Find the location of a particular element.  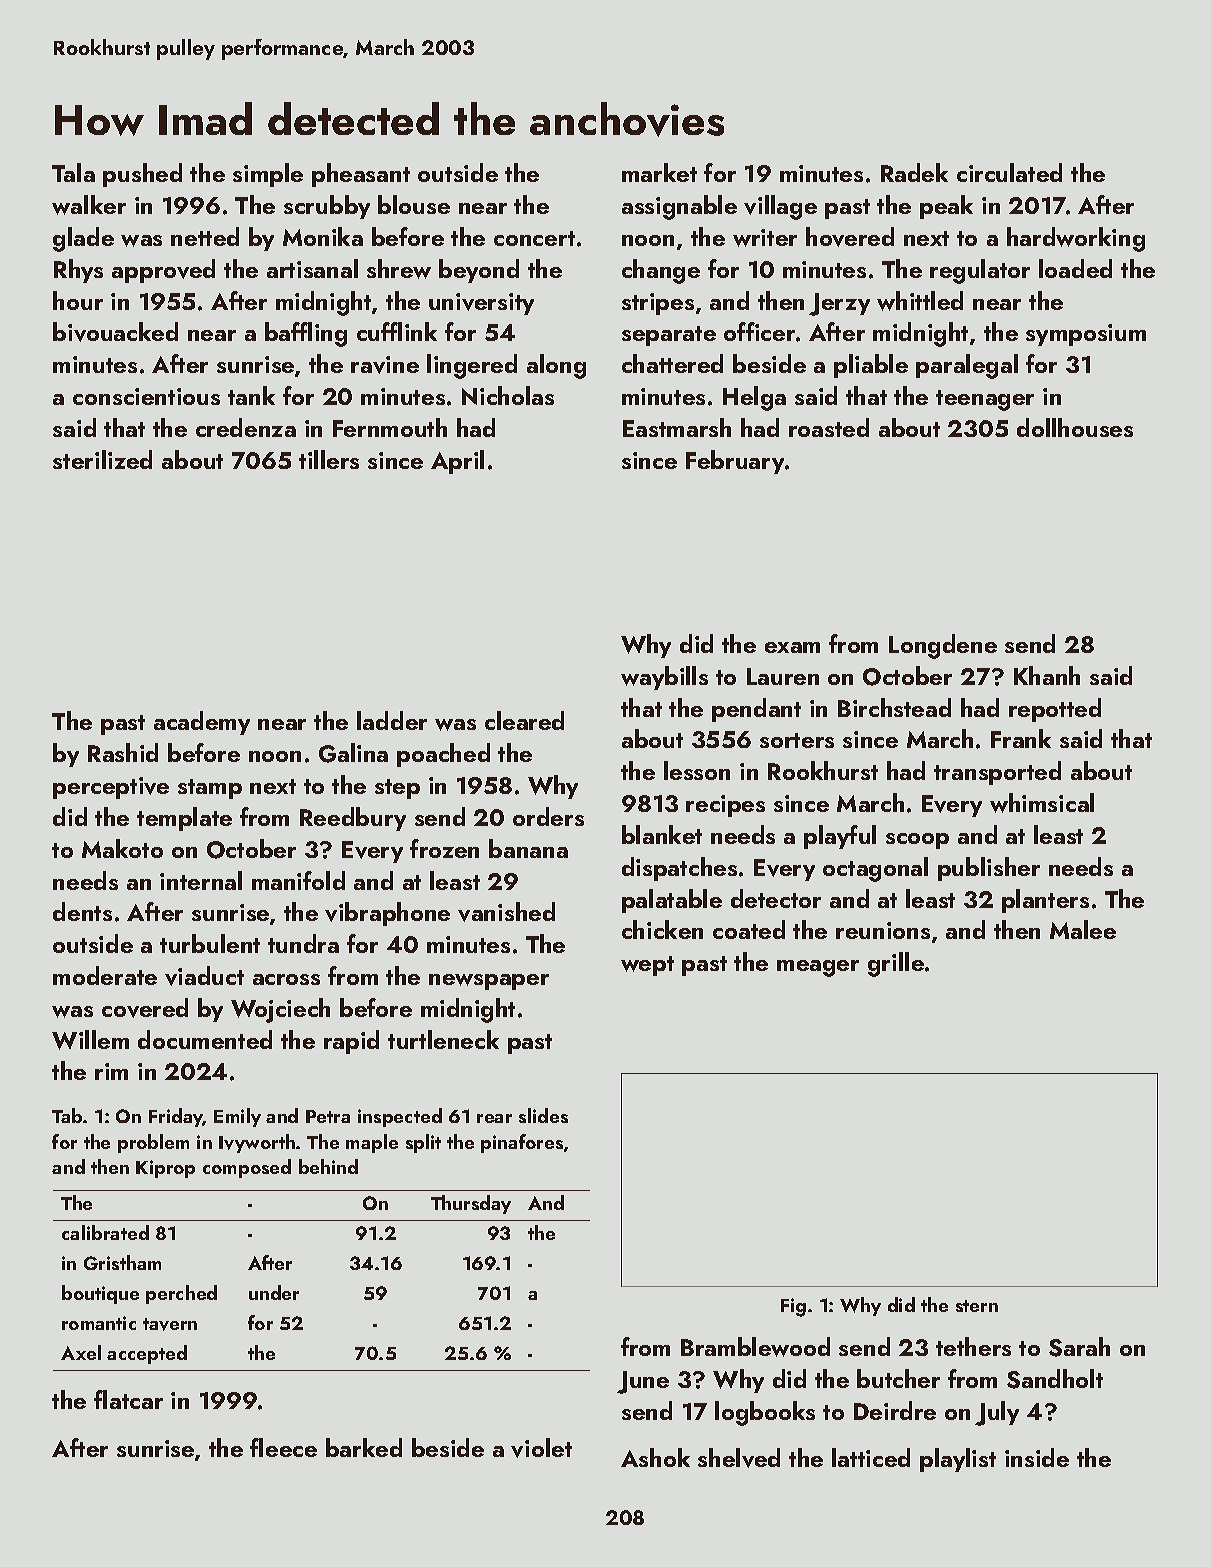

covered is located at coordinates (145, 1008).
